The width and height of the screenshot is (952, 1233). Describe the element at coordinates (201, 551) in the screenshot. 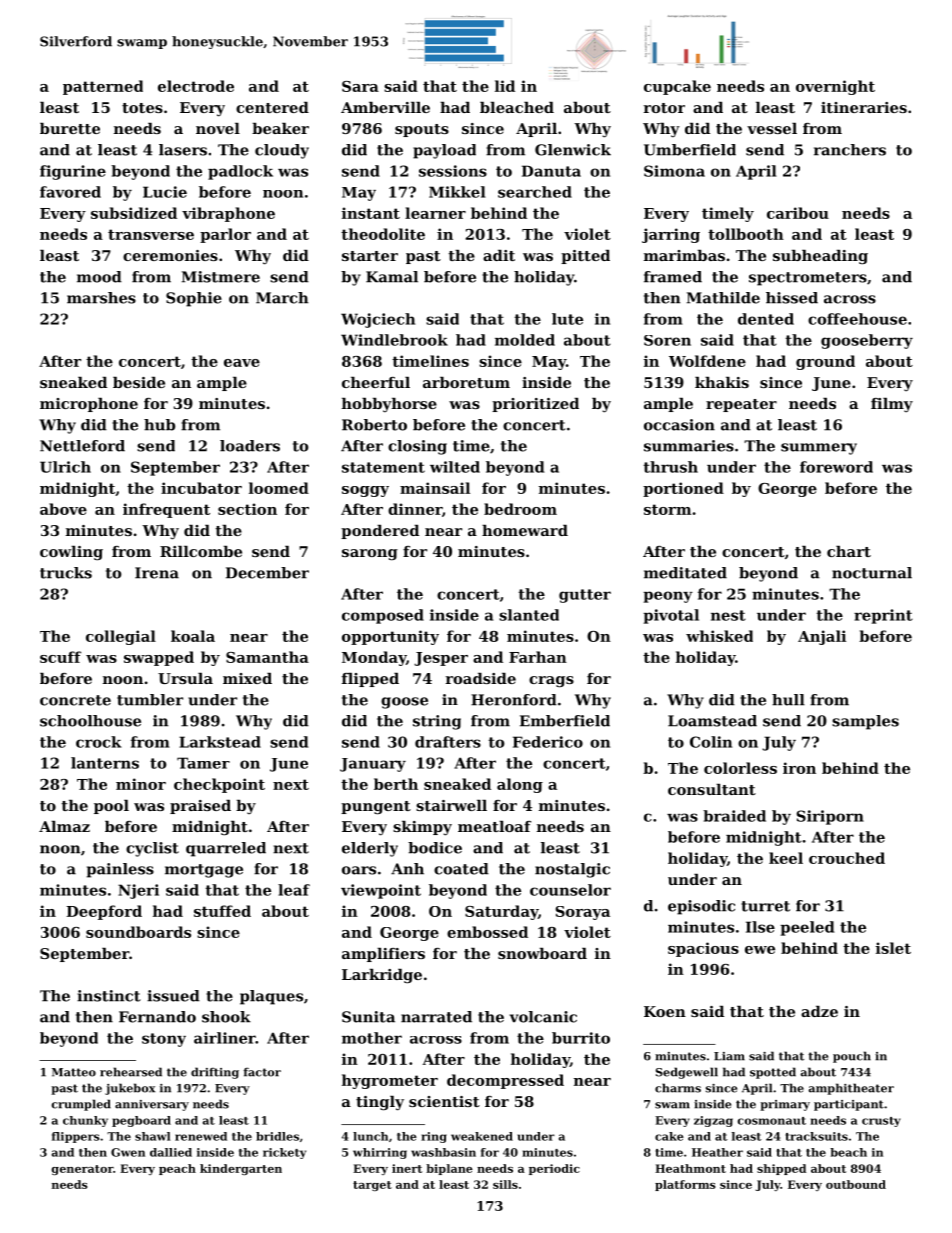

I see `Rillcombe` at that location.
